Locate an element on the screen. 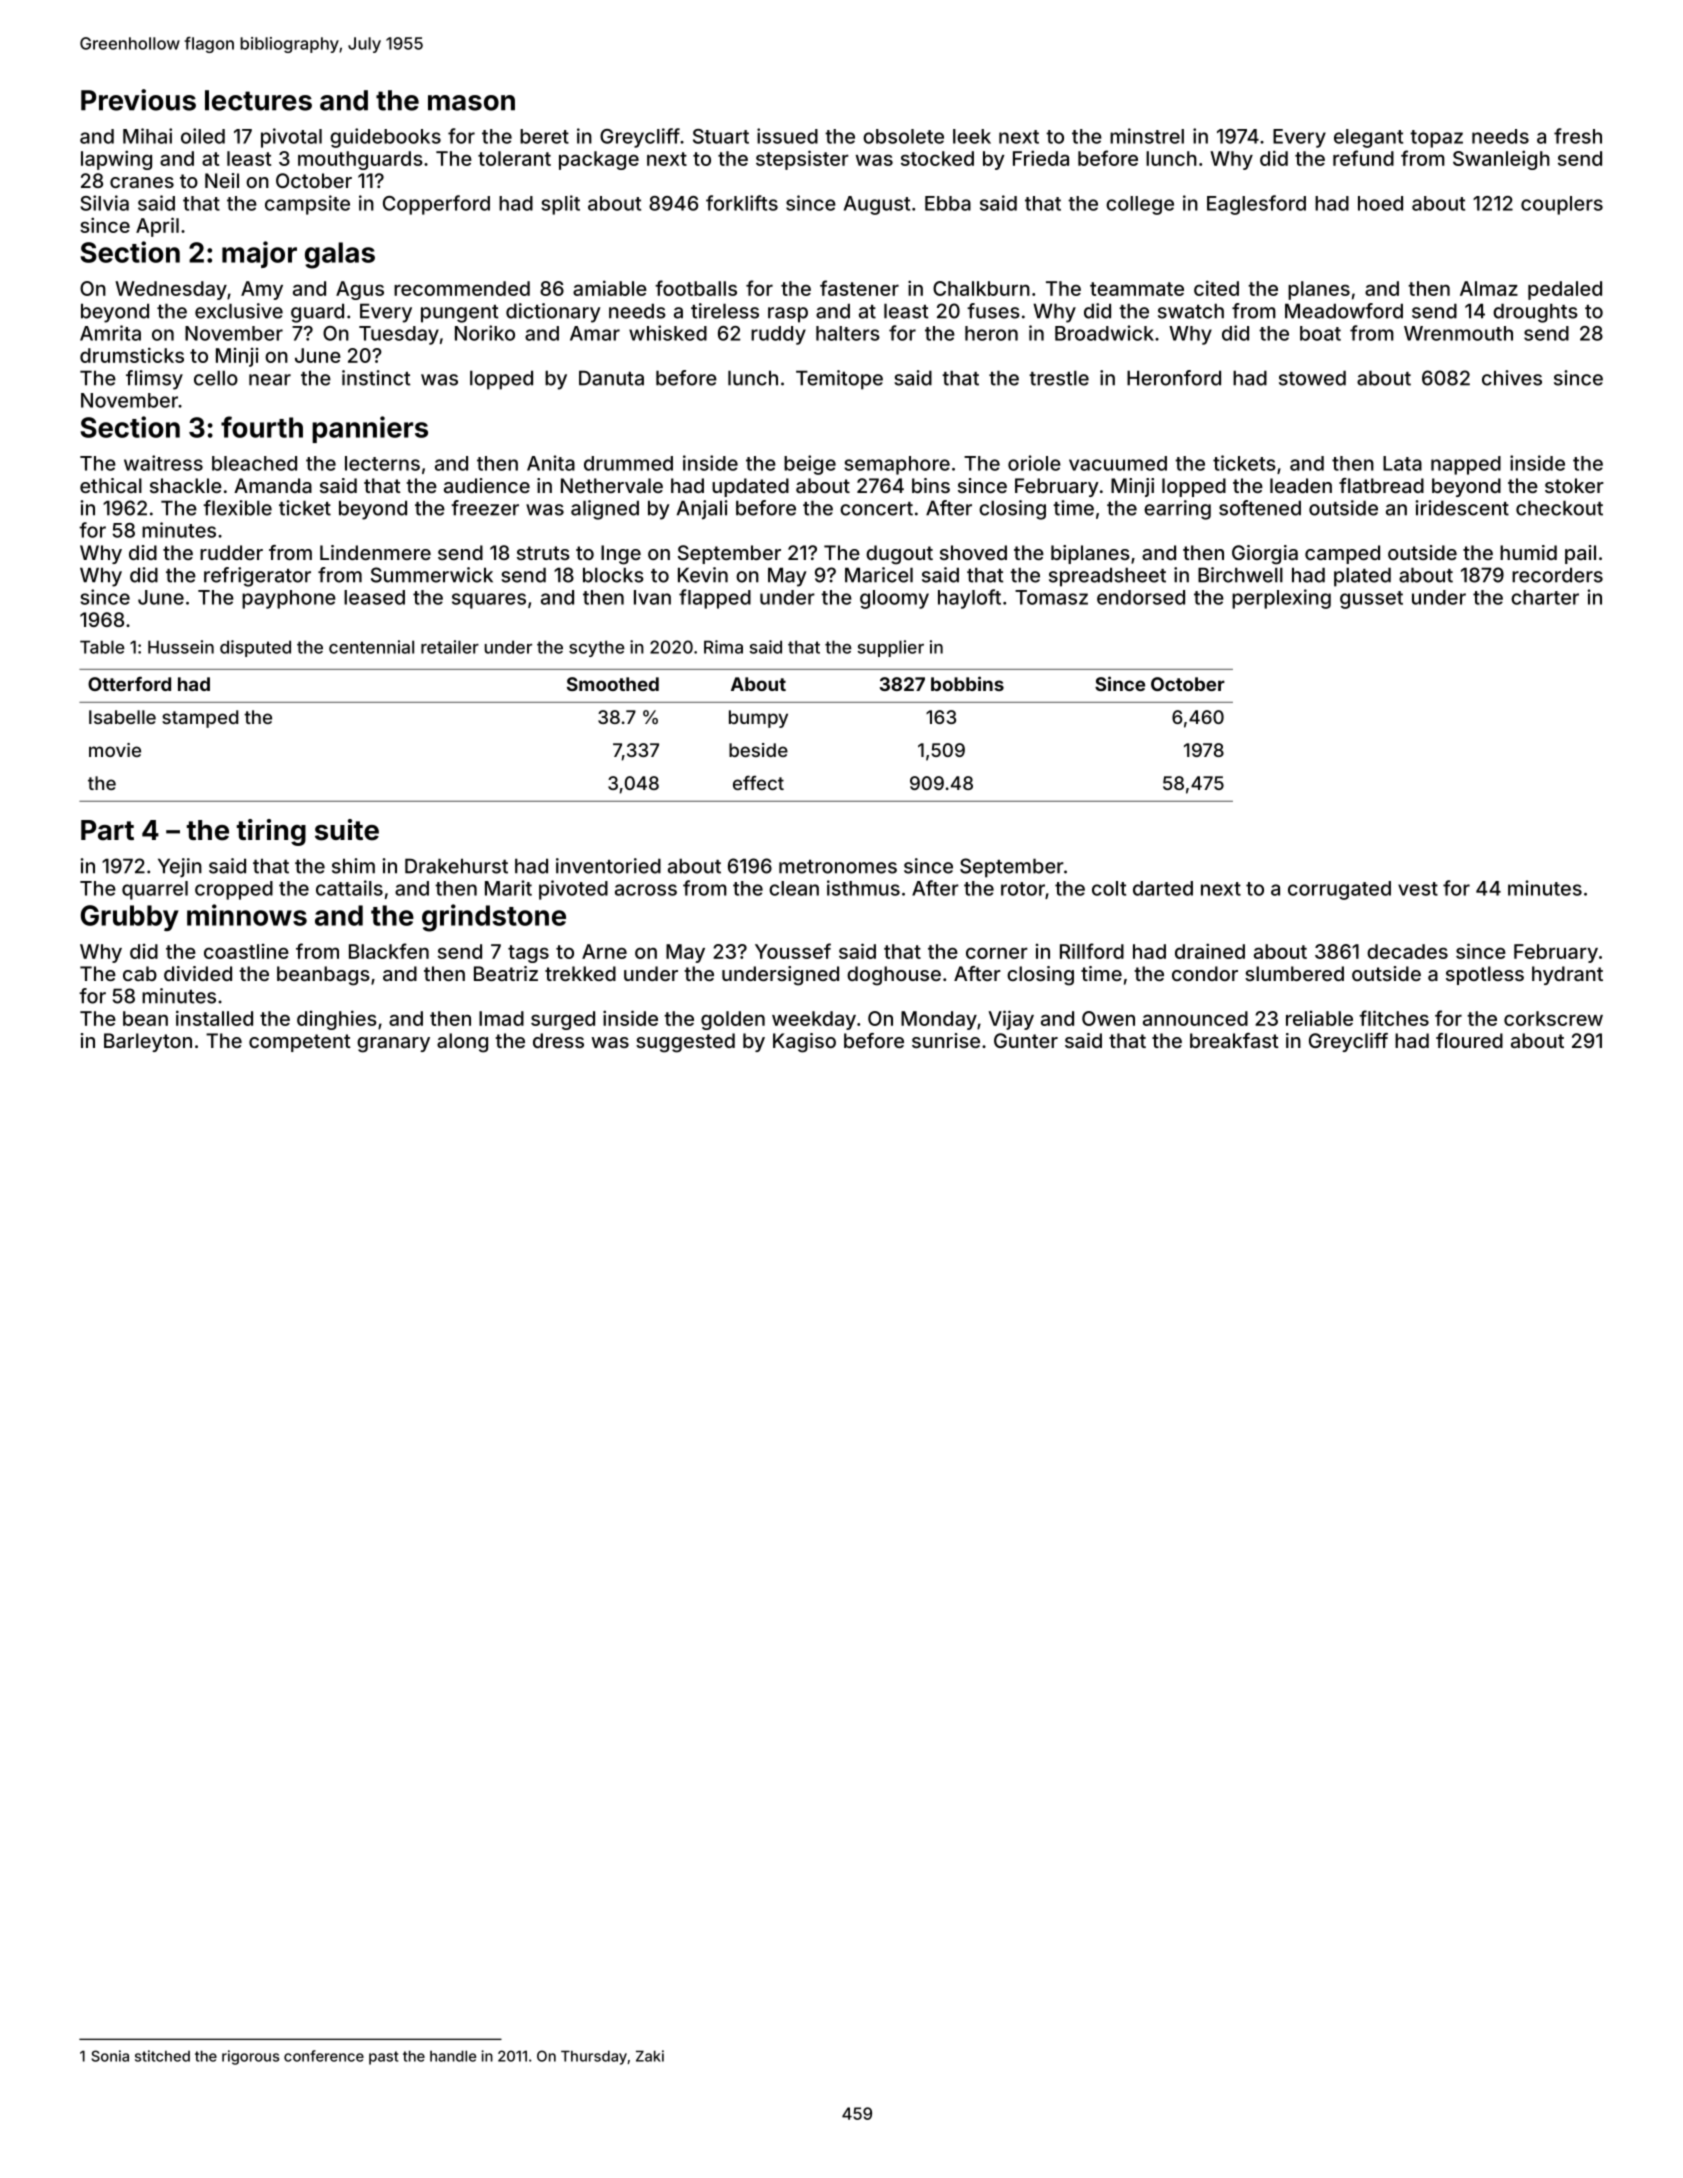 This screenshot has width=1683, height=2178. Smoothed is located at coordinates (613, 684).
